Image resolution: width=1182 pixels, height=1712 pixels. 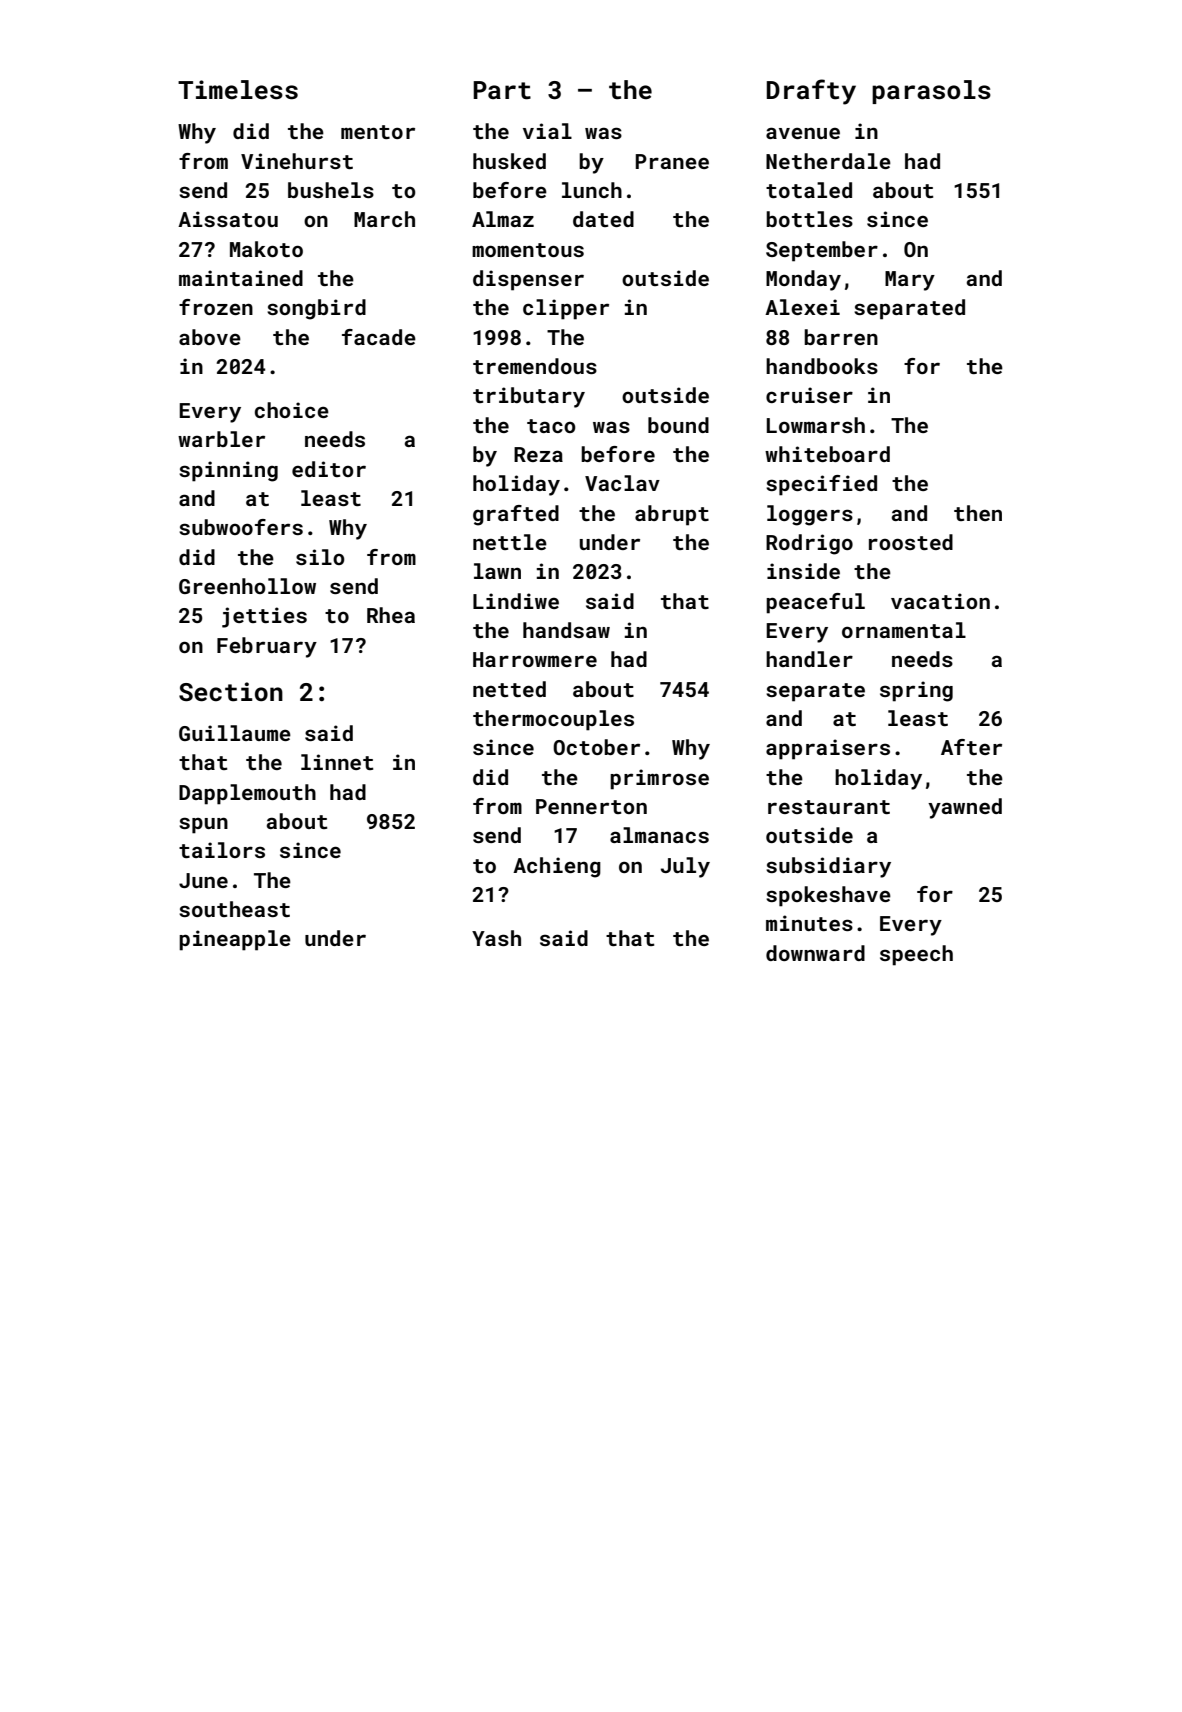 What do you see at coordinates (822, 366) in the page?
I see `handbooks` at bounding box center [822, 366].
